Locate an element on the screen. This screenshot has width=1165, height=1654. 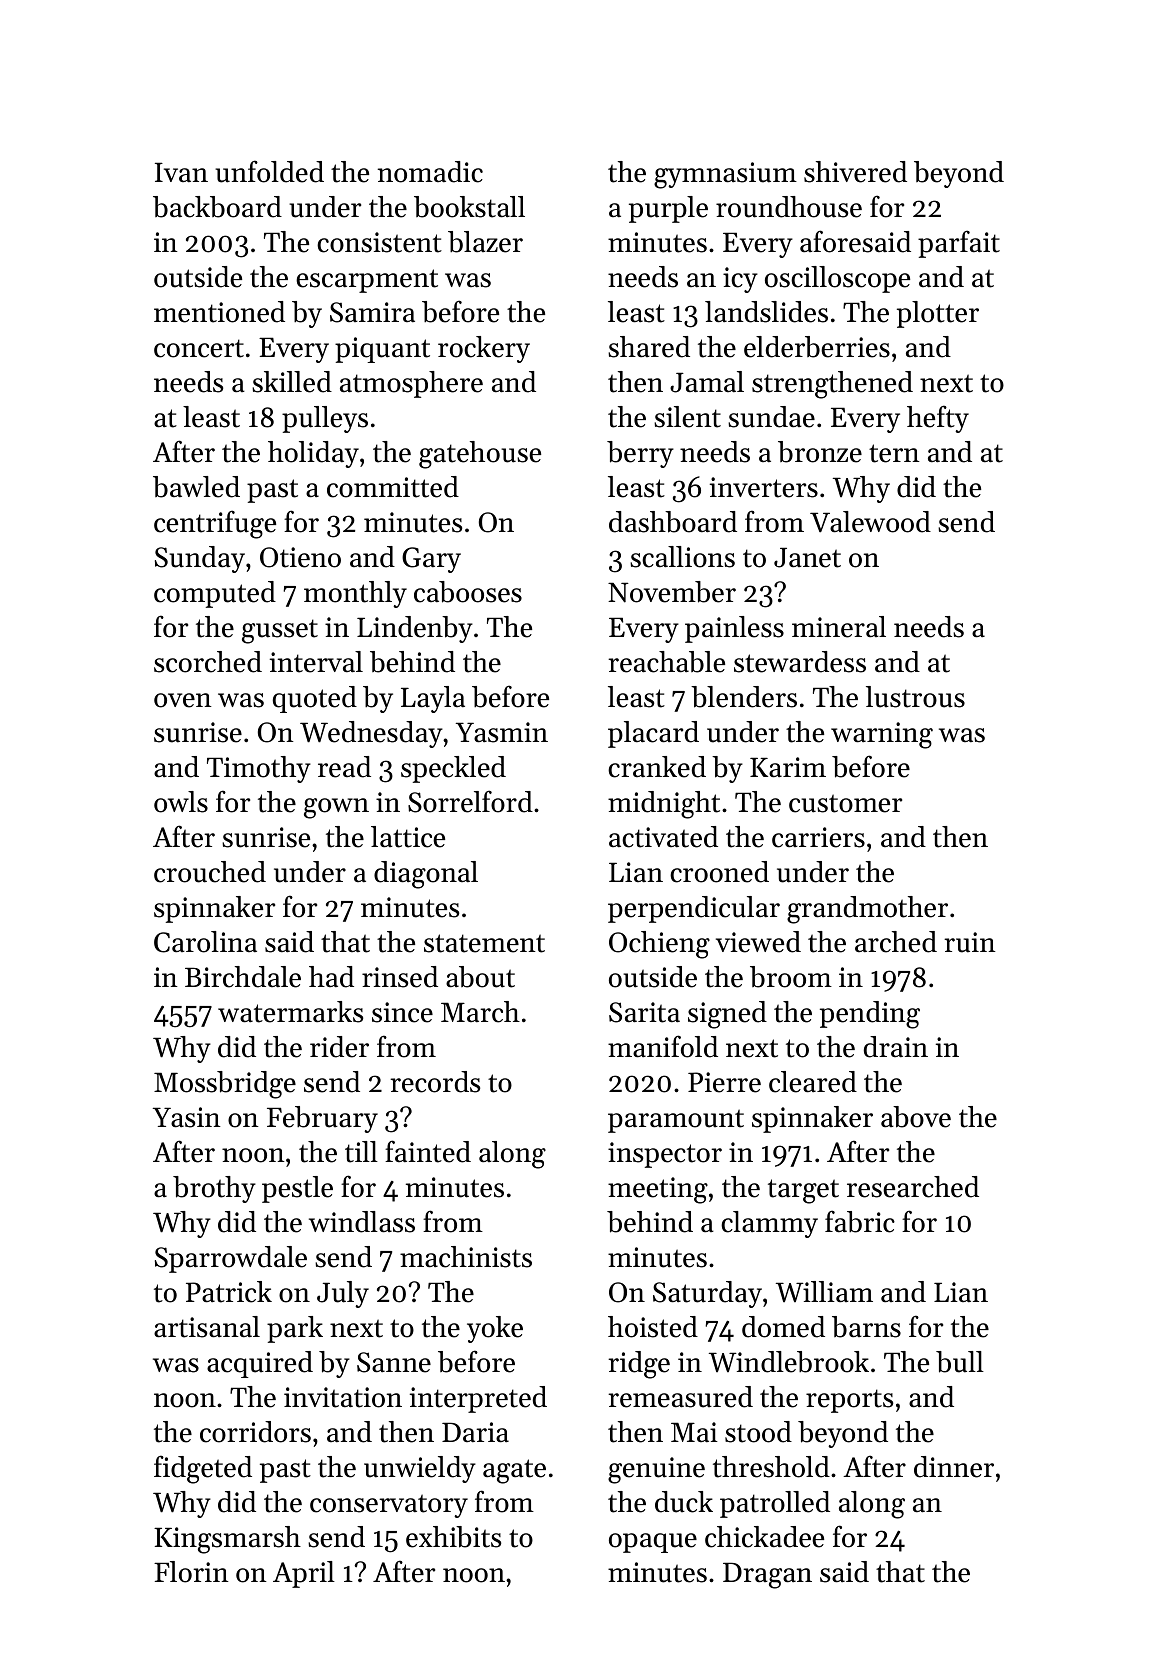
Ochieng is located at coordinates (659, 945).
